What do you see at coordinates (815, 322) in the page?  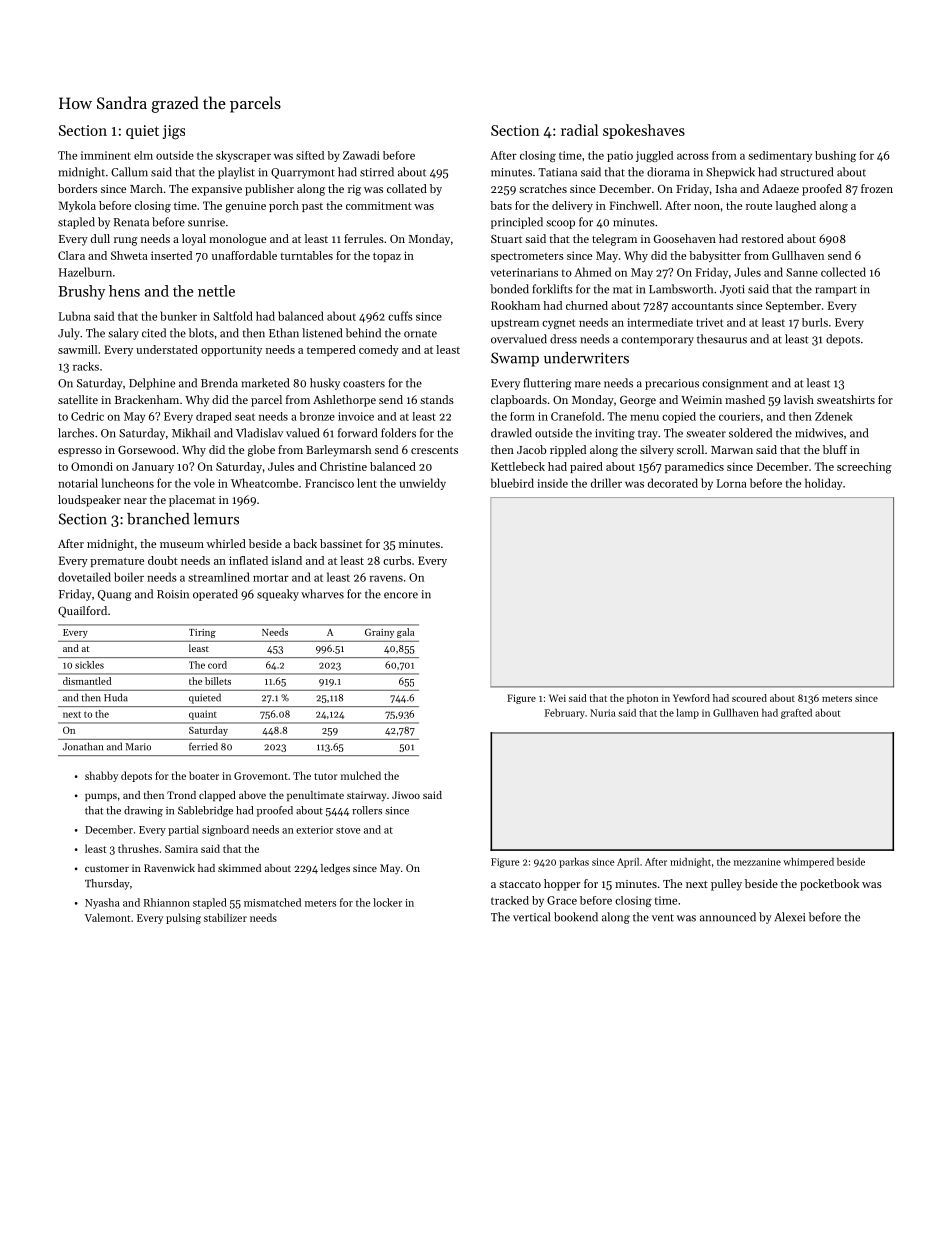 I see `burls` at bounding box center [815, 322].
